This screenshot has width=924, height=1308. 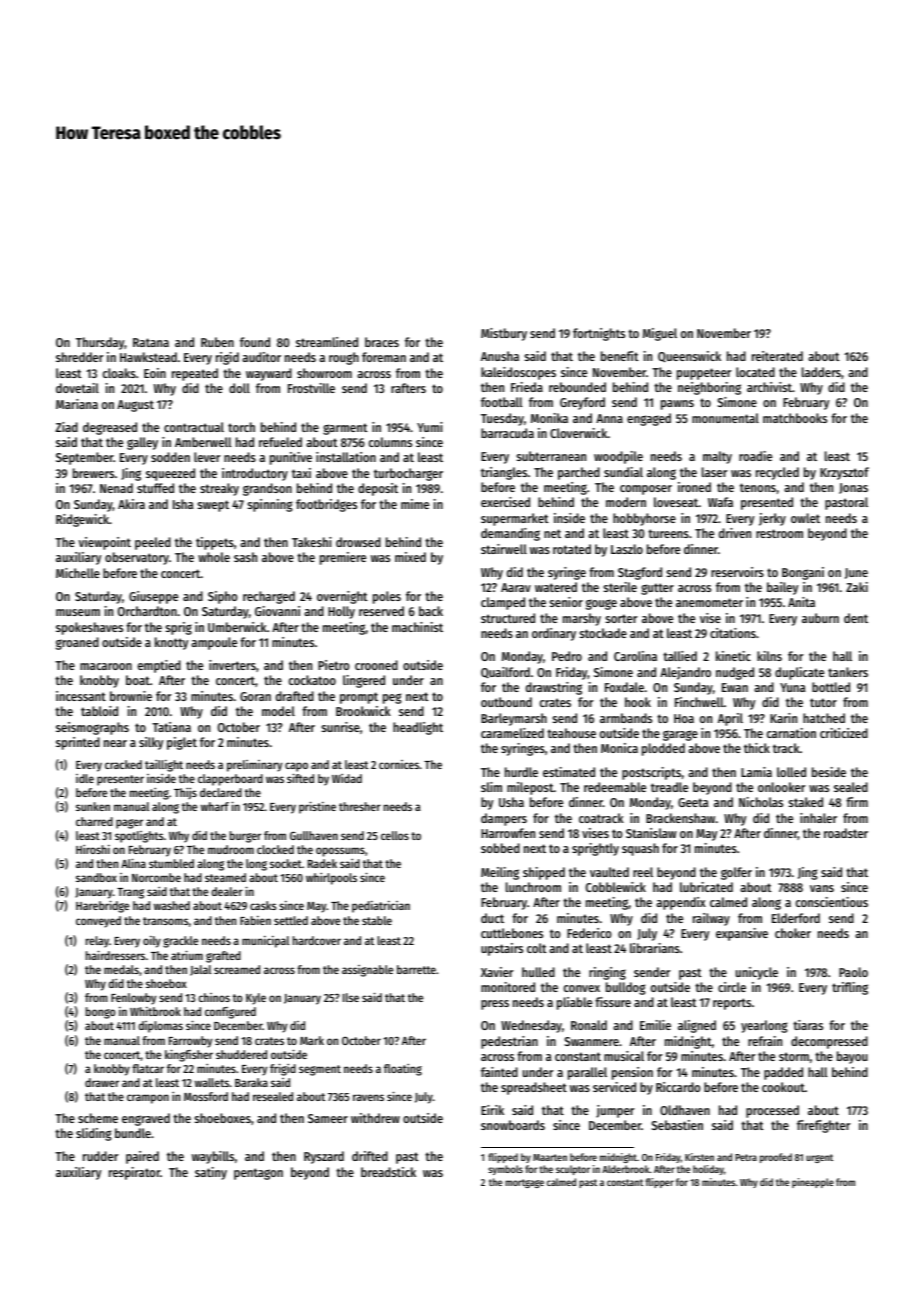 What do you see at coordinates (512, 733) in the screenshot?
I see `caramelized` at bounding box center [512, 733].
